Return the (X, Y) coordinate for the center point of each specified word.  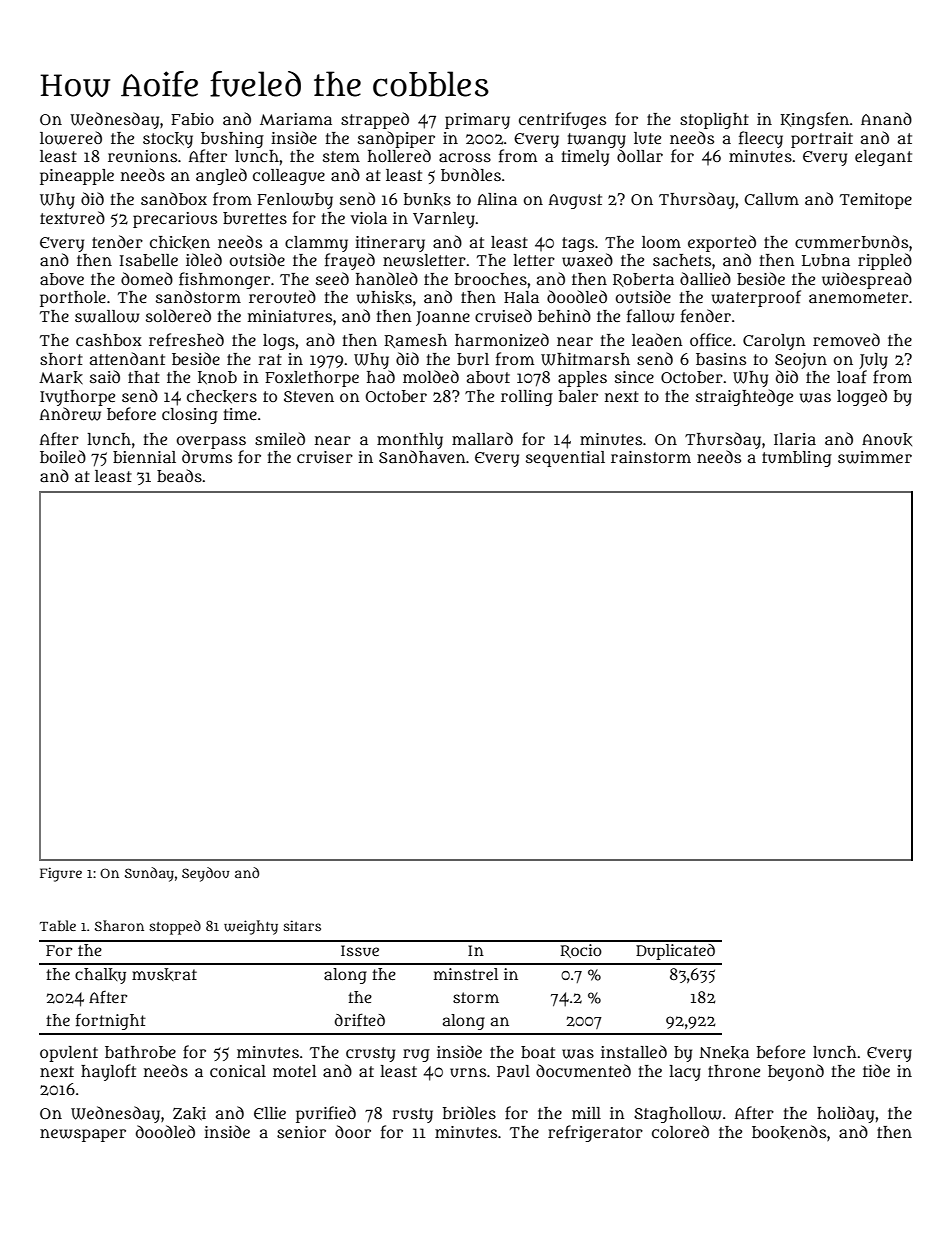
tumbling (797, 459)
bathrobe (140, 1052)
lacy (685, 1073)
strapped (375, 120)
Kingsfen (815, 120)
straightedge (744, 397)
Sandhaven (422, 456)
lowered (71, 138)
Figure (61, 874)
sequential (565, 459)
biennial (144, 457)
